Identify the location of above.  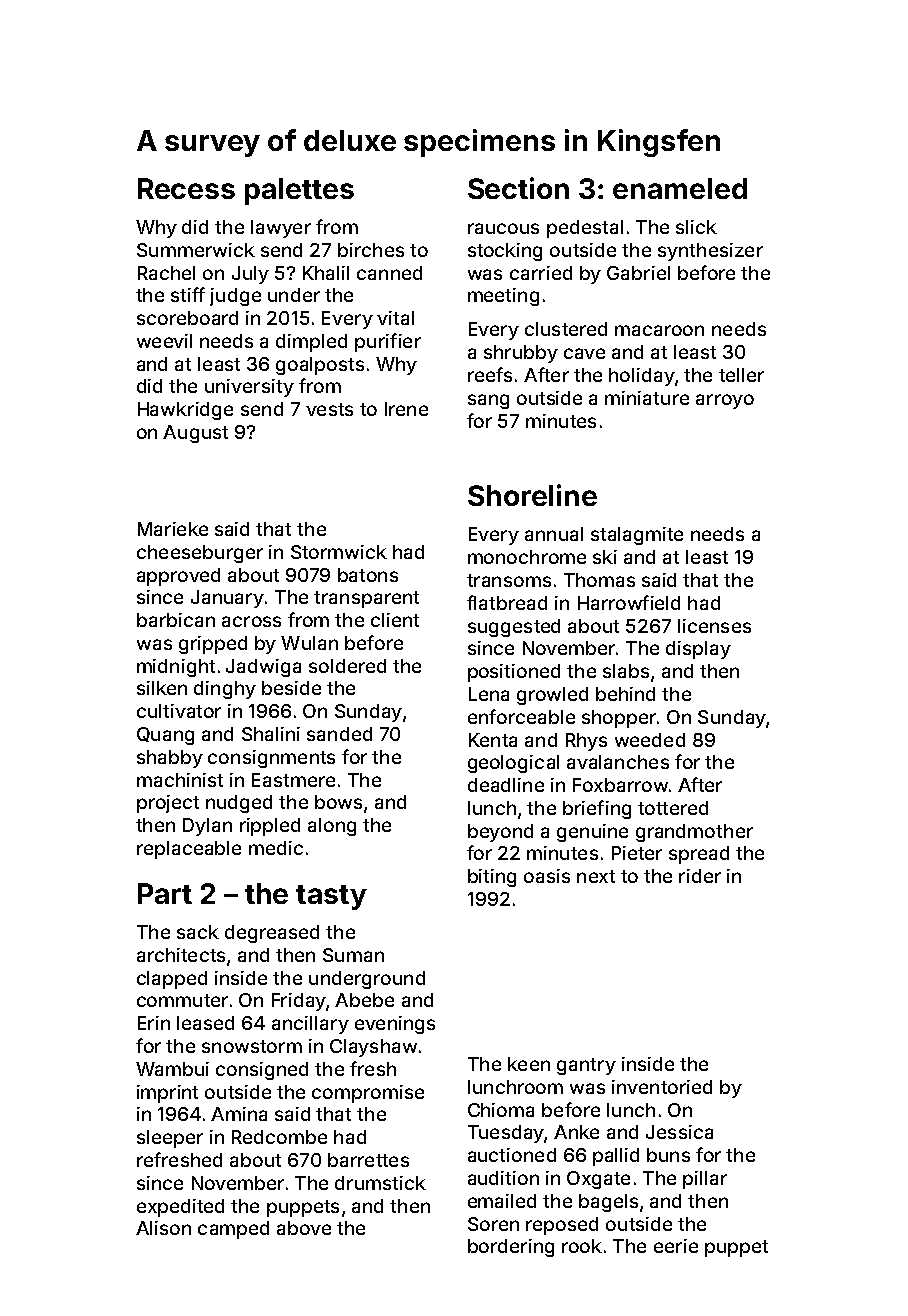
(304, 1228).
